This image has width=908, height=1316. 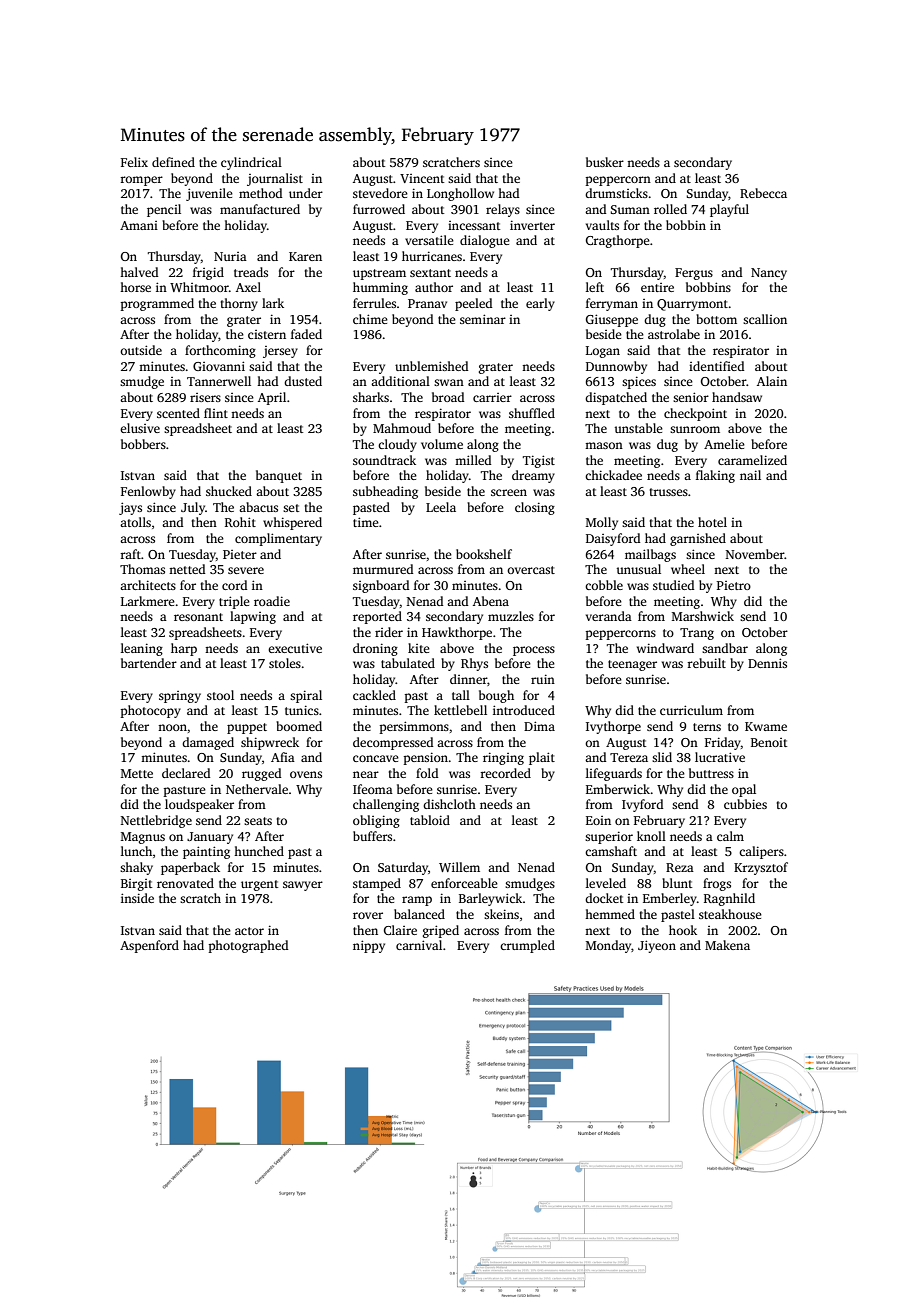 What do you see at coordinates (135, 522) in the image?
I see `atolls` at bounding box center [135, 522].
